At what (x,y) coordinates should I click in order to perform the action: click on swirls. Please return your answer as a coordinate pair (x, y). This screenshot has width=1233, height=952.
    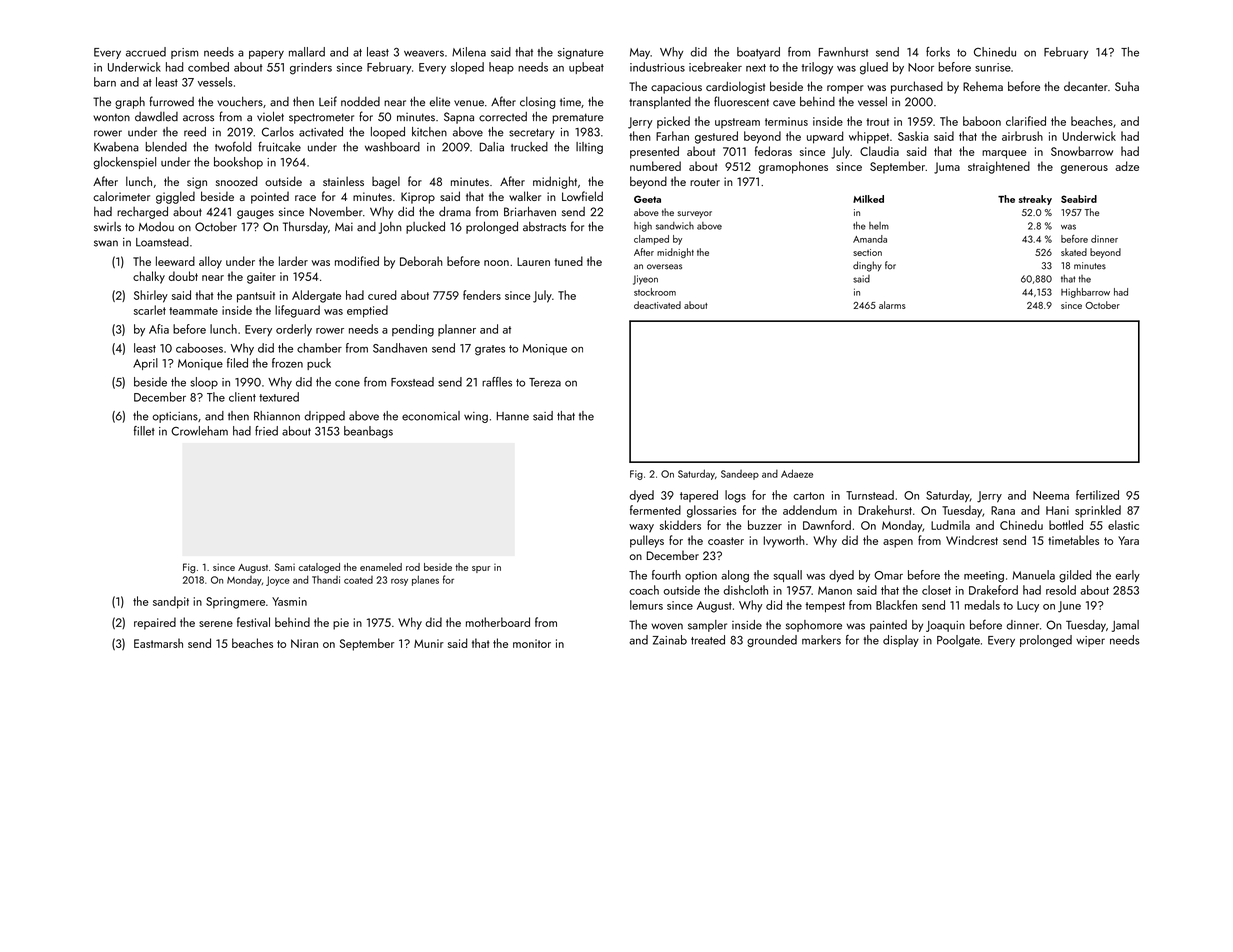
    Looking at the image, I should click on (107, 227).
